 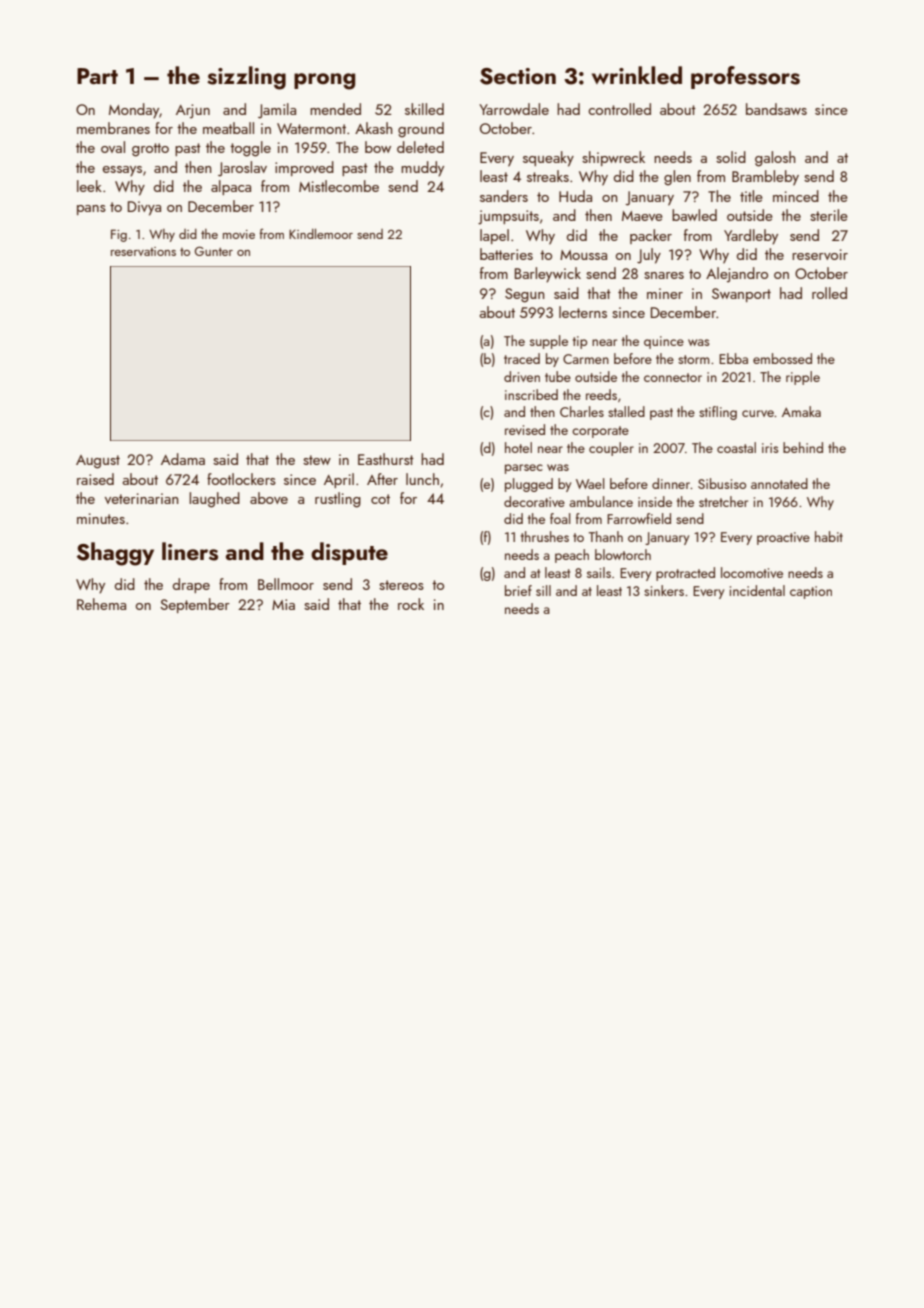 I want to click on Mistlecombe, so click(x=339, y=186).
